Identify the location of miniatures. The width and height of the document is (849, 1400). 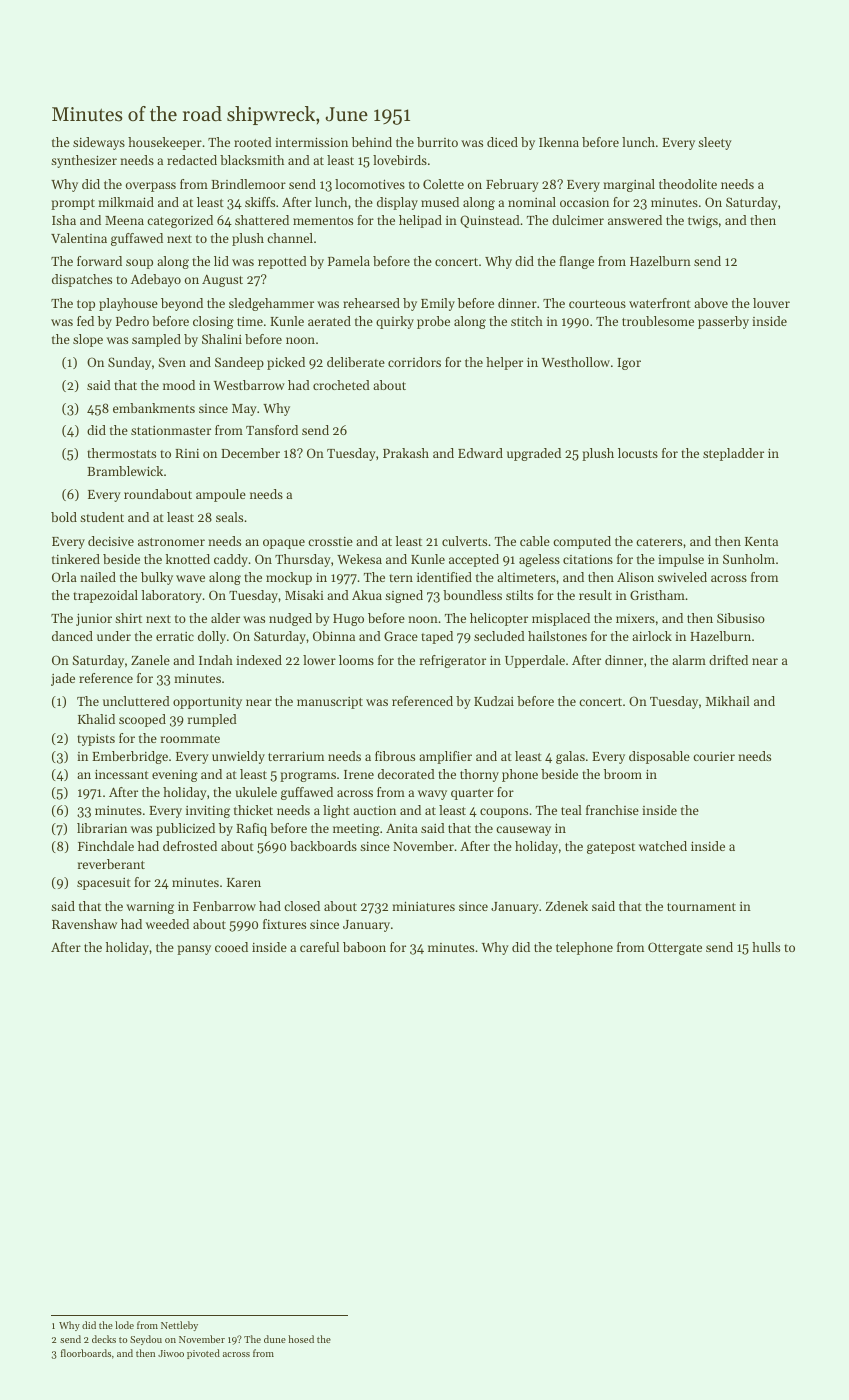
(423, 906).
